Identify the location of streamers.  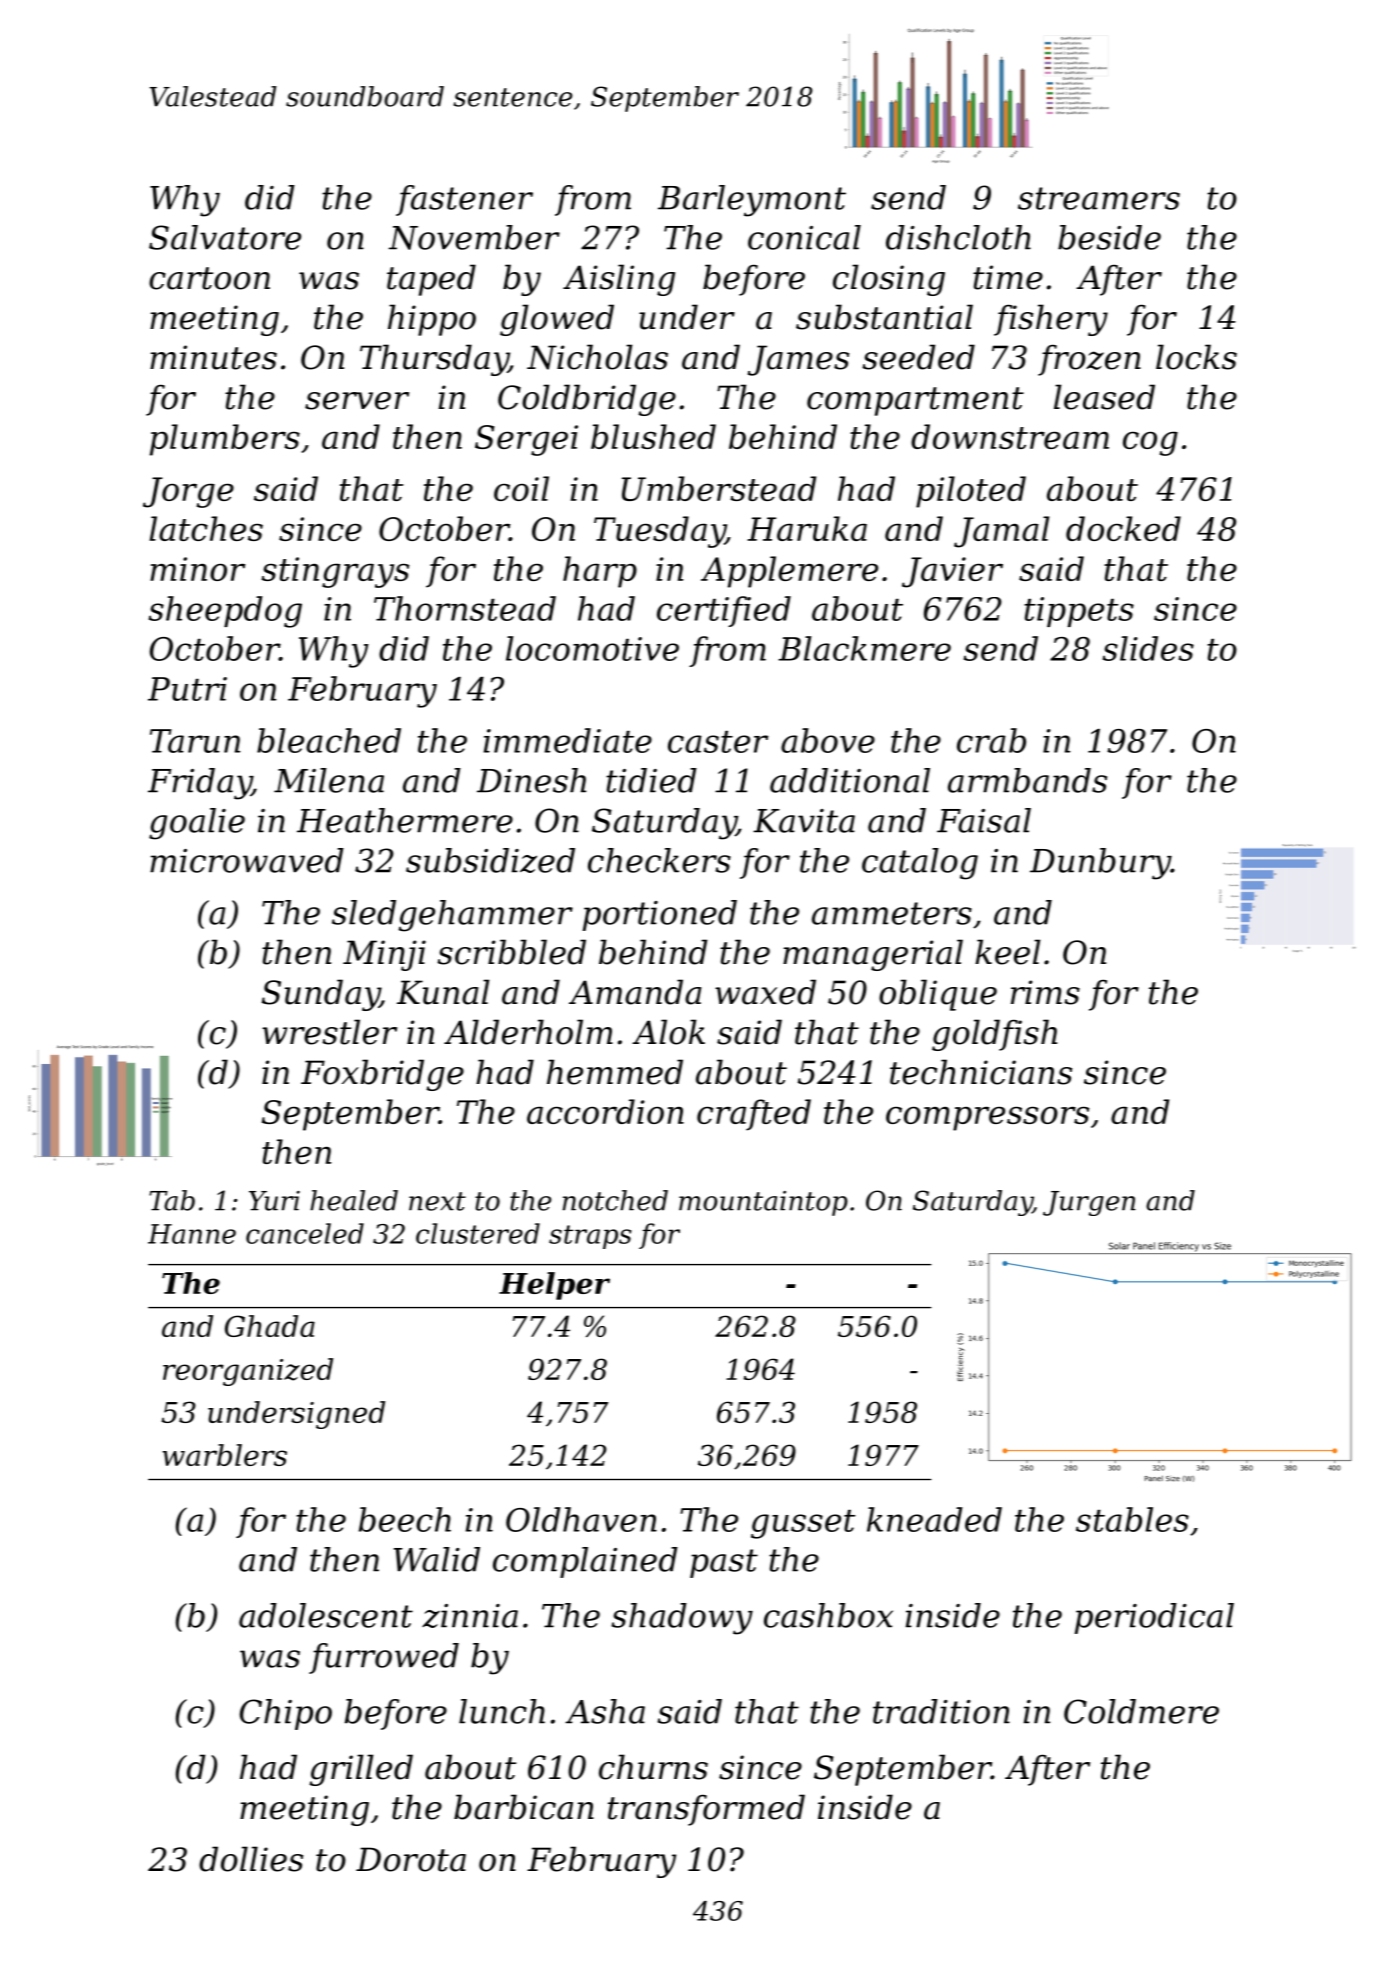
(1099, 198).
